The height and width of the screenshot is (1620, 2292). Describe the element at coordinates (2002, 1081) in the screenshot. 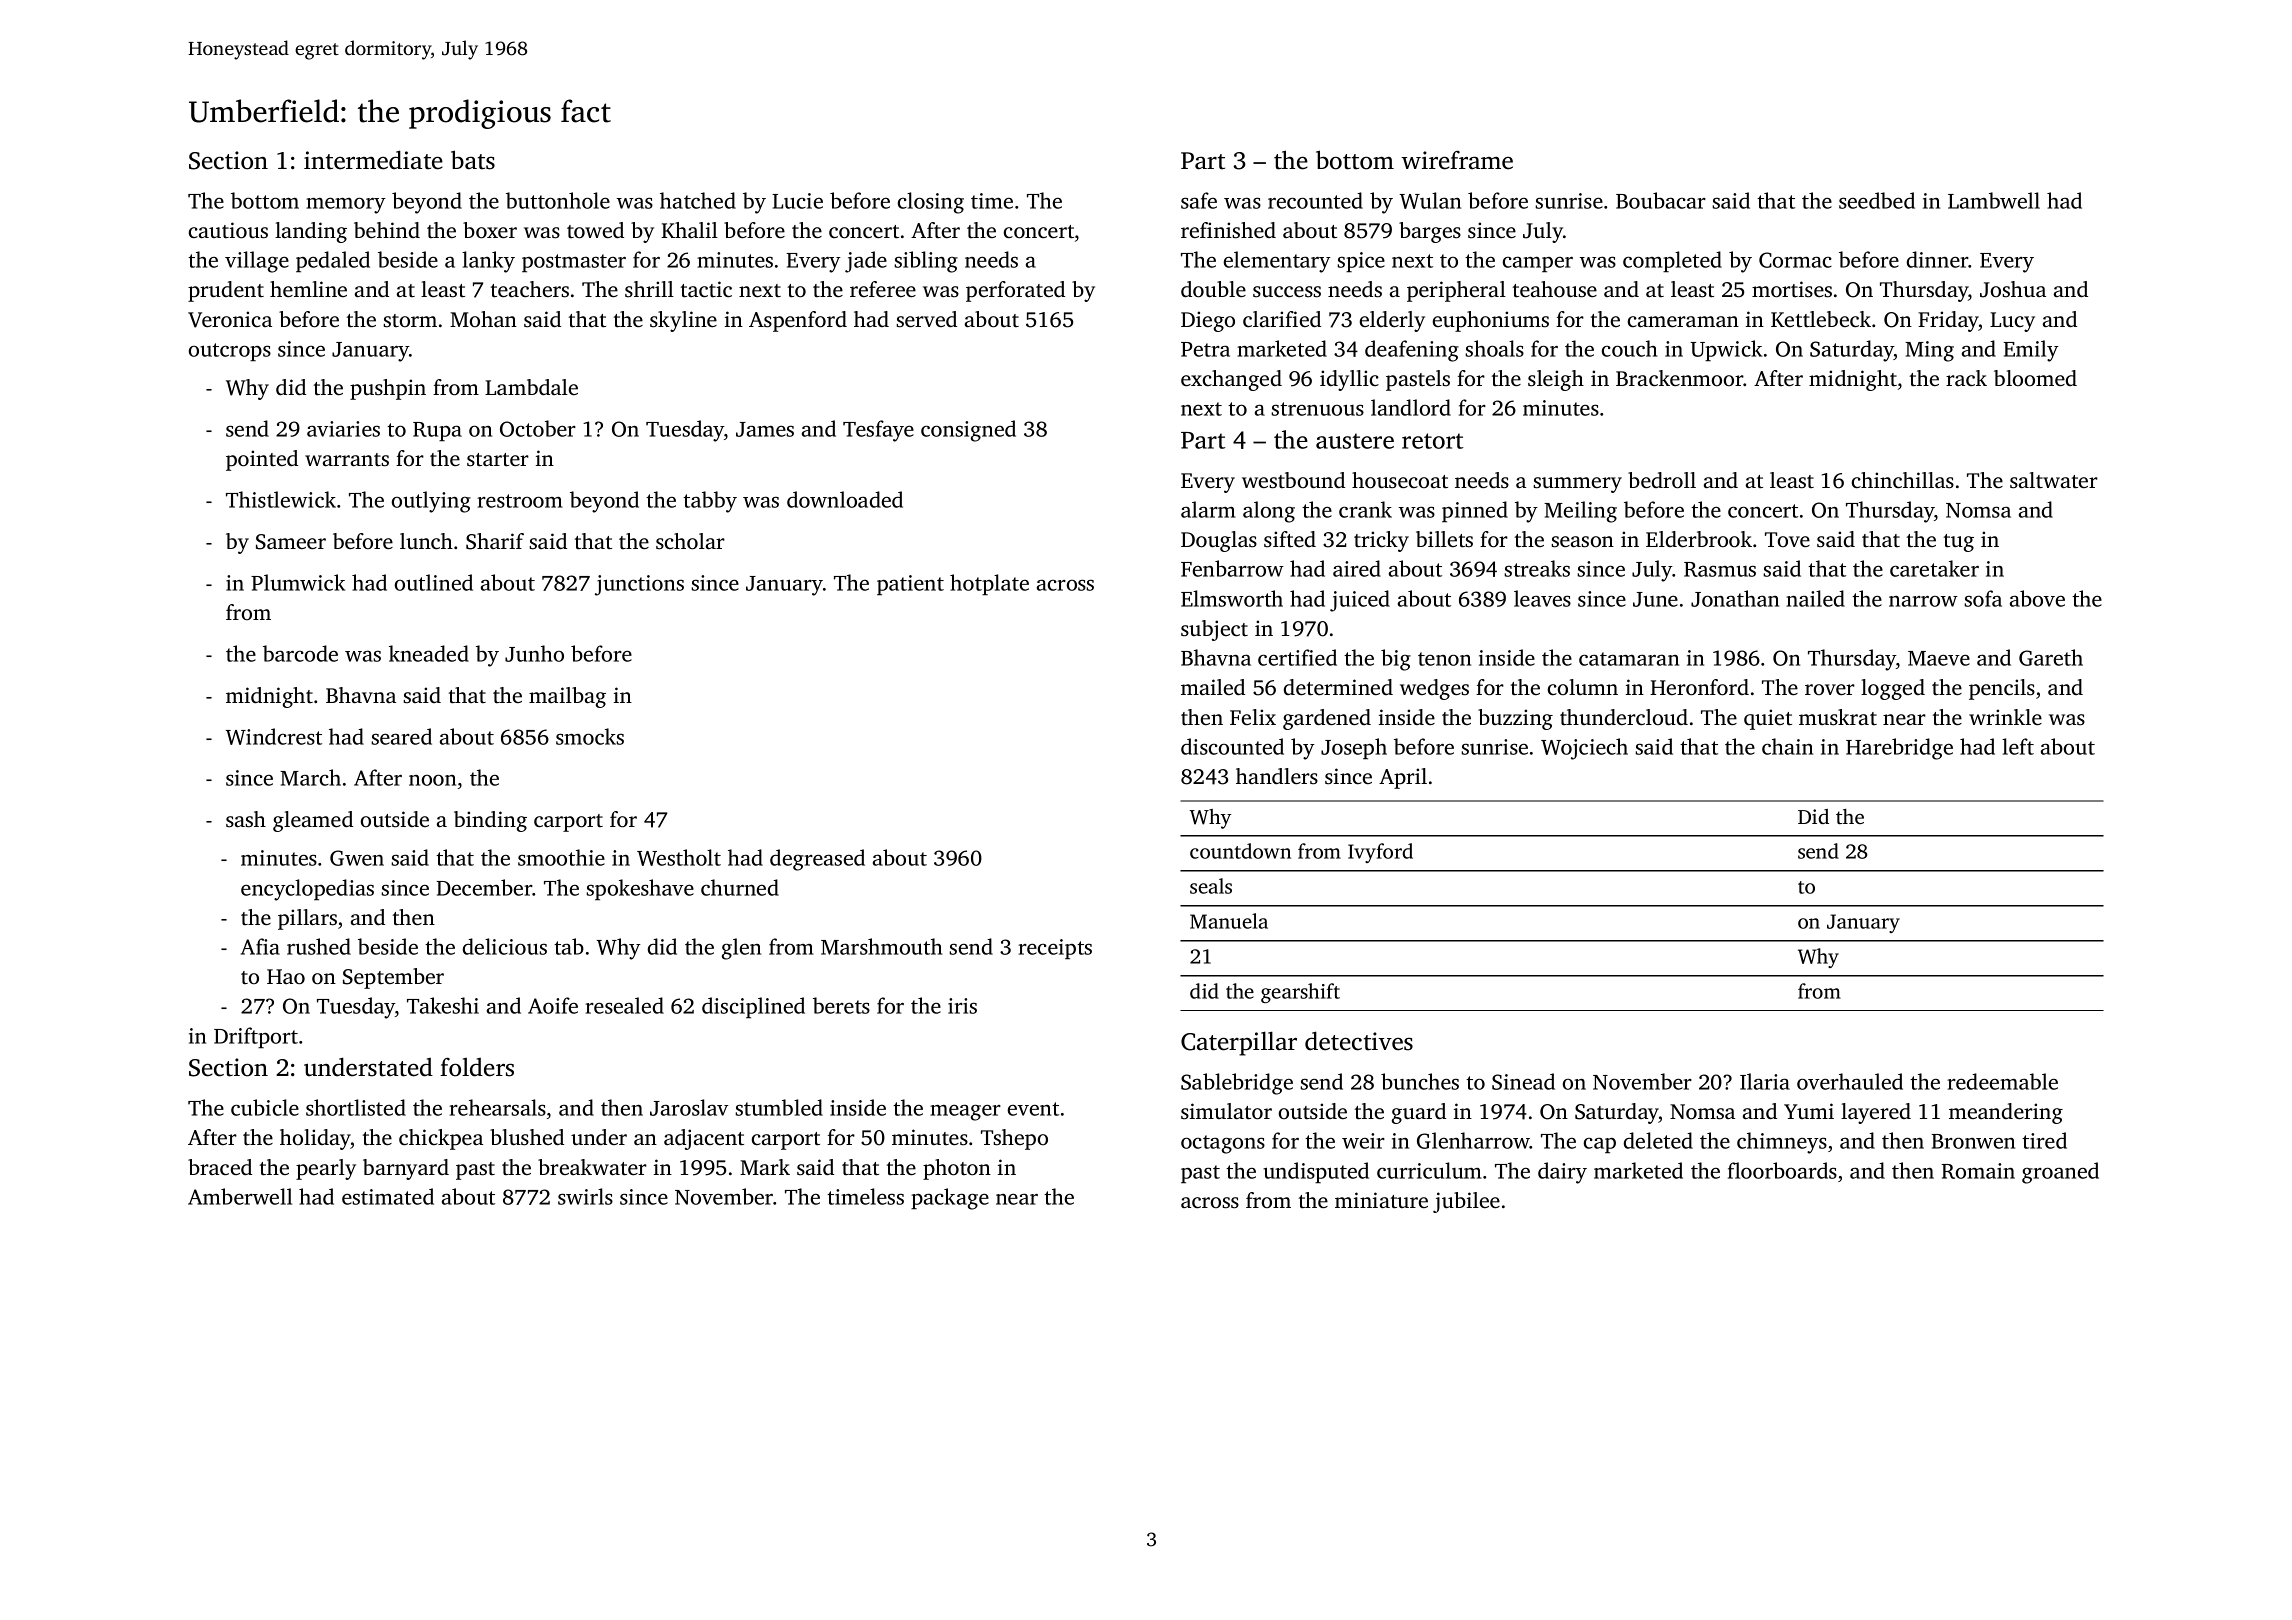

I see `redeemable` at that location.
